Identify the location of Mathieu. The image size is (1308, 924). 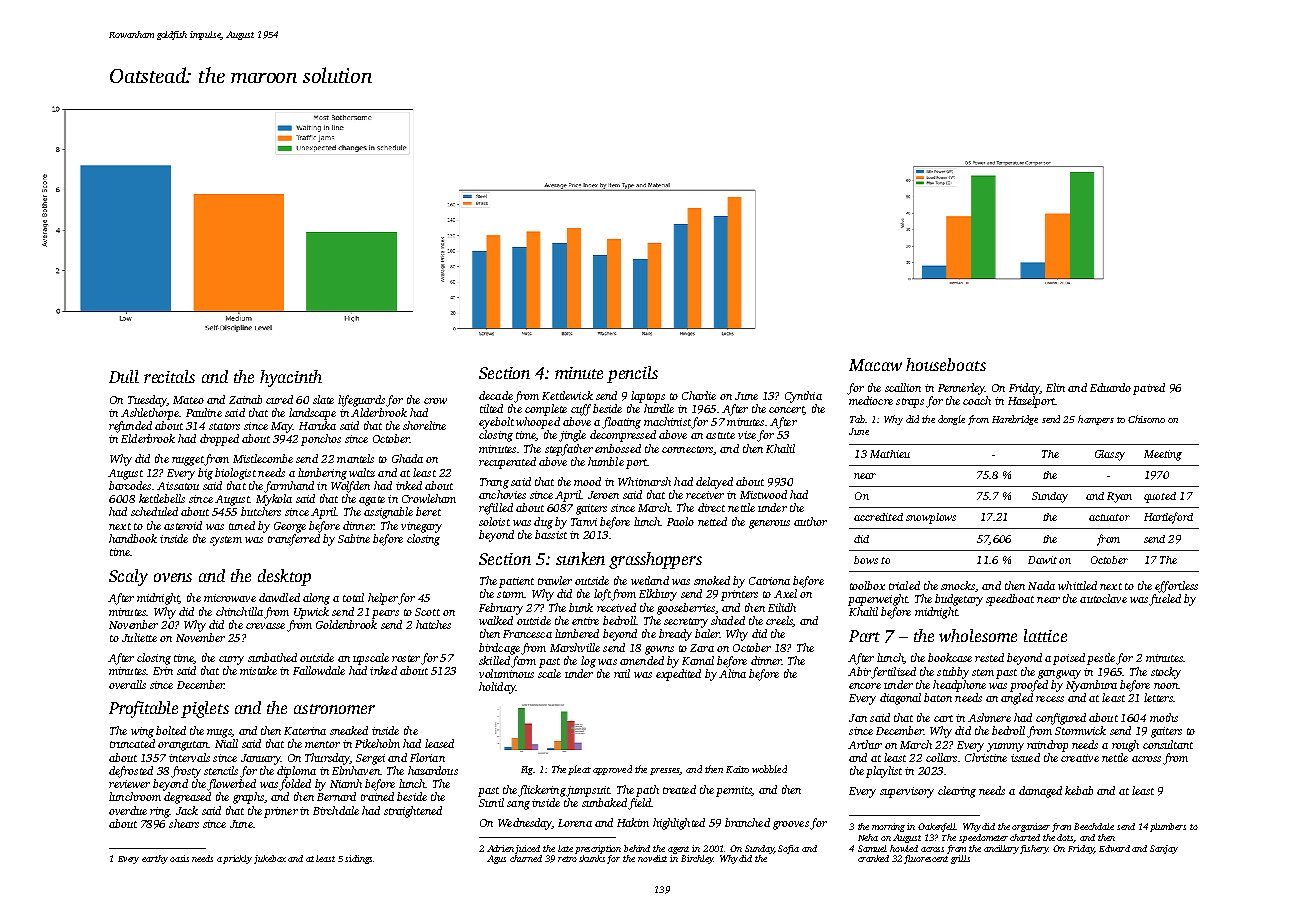
(890, 454).
